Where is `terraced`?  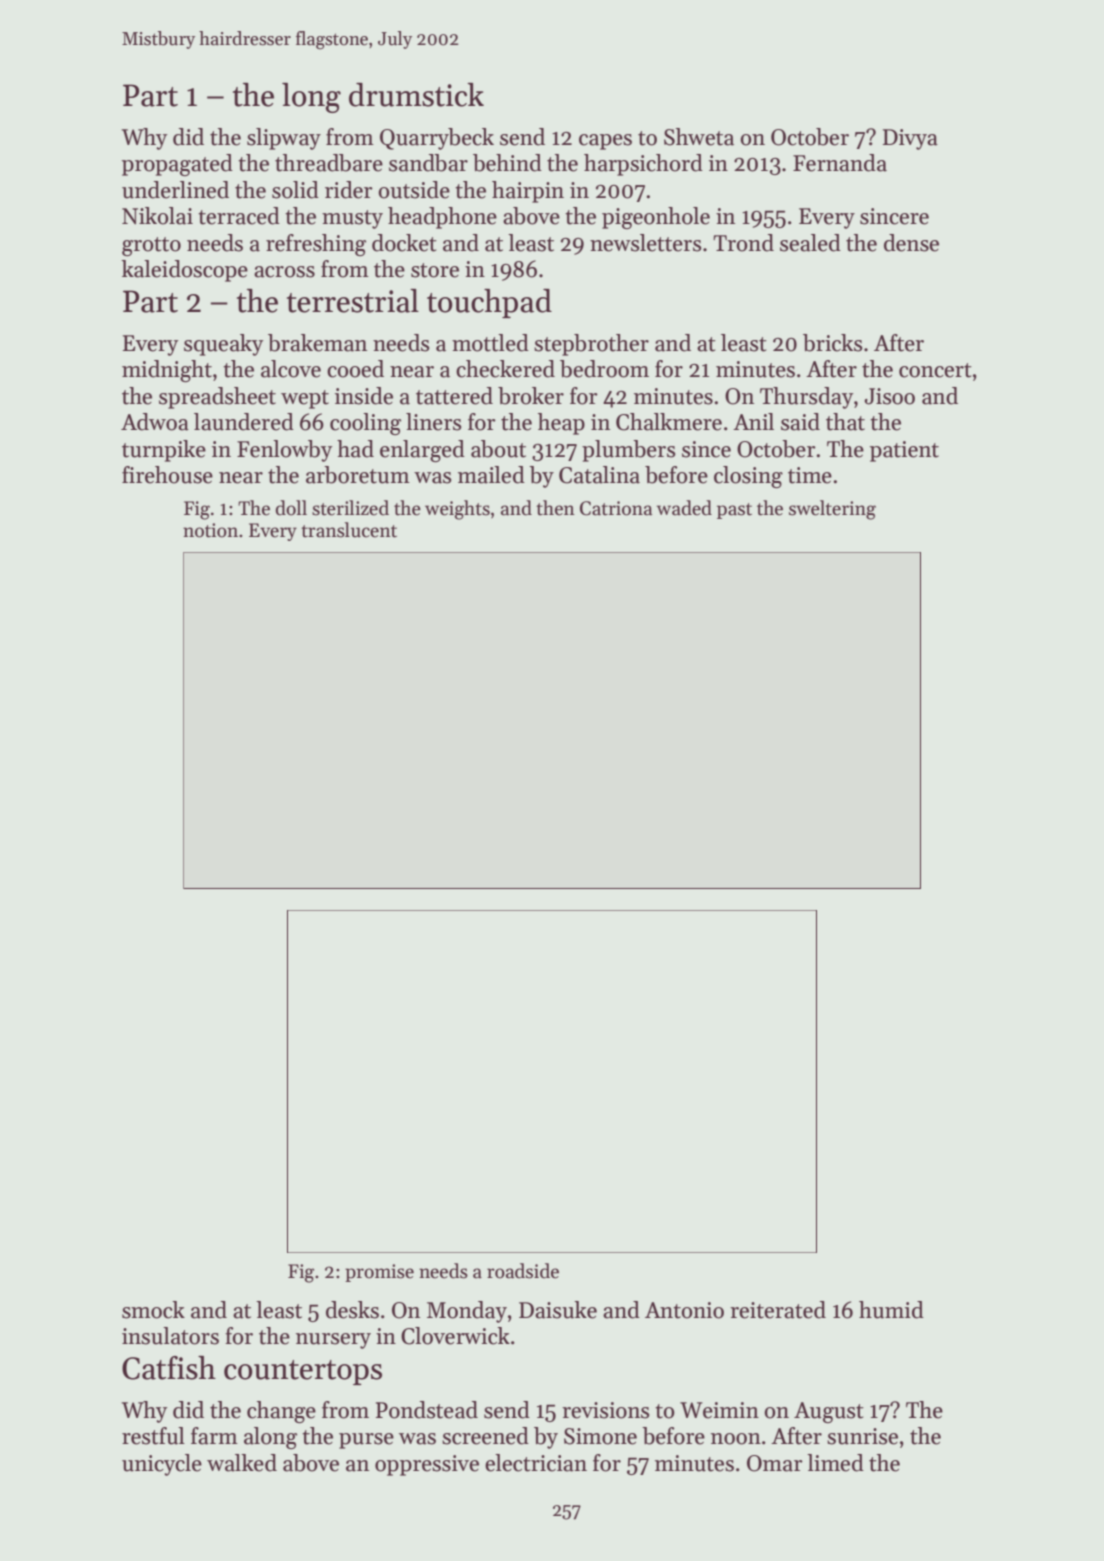 terraced is located at coordinates (239, 216).
